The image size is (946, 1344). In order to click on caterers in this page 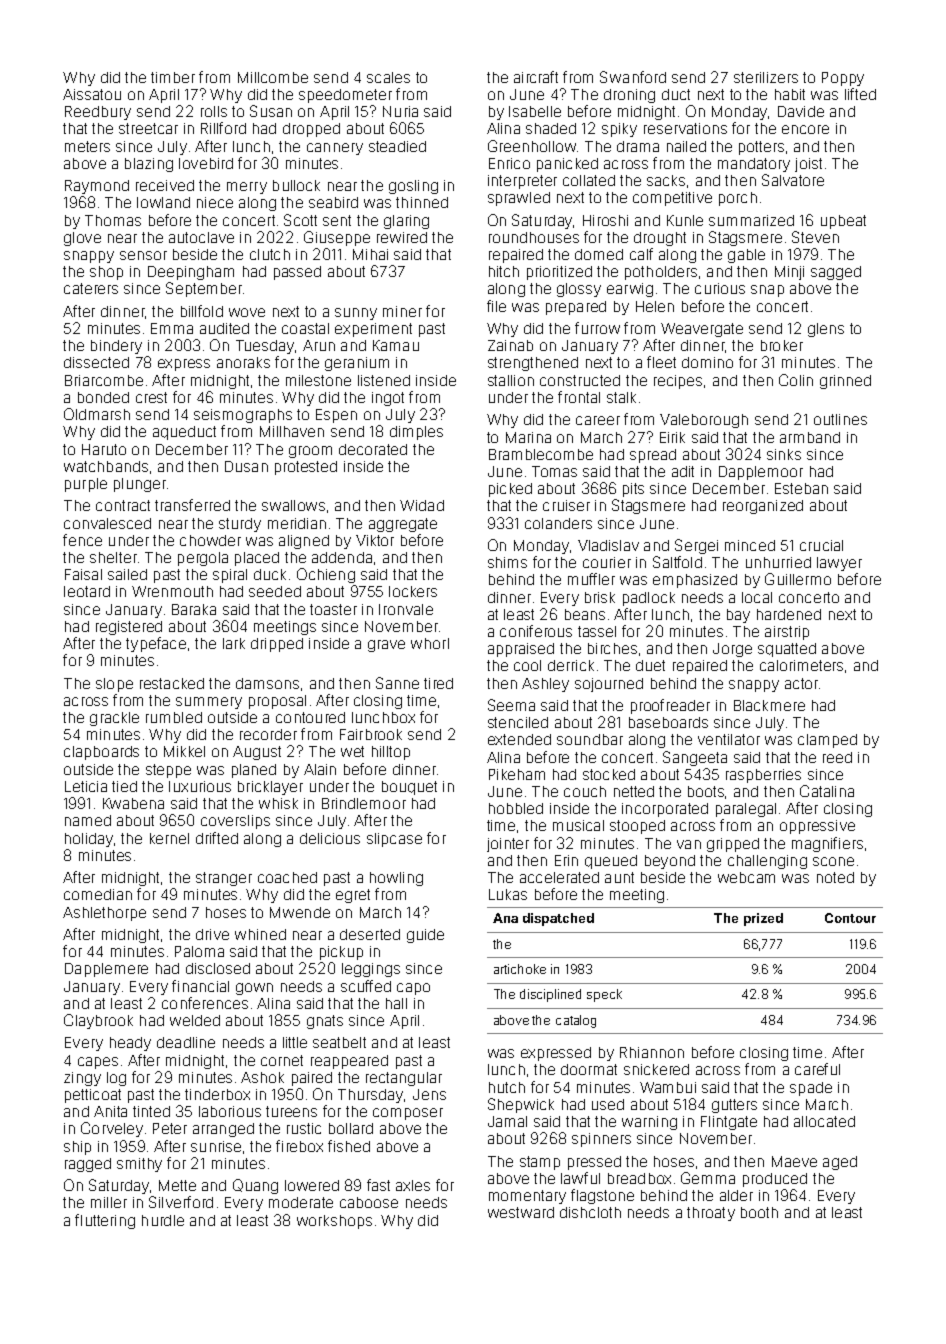, I will do `click(91, 288)`.
